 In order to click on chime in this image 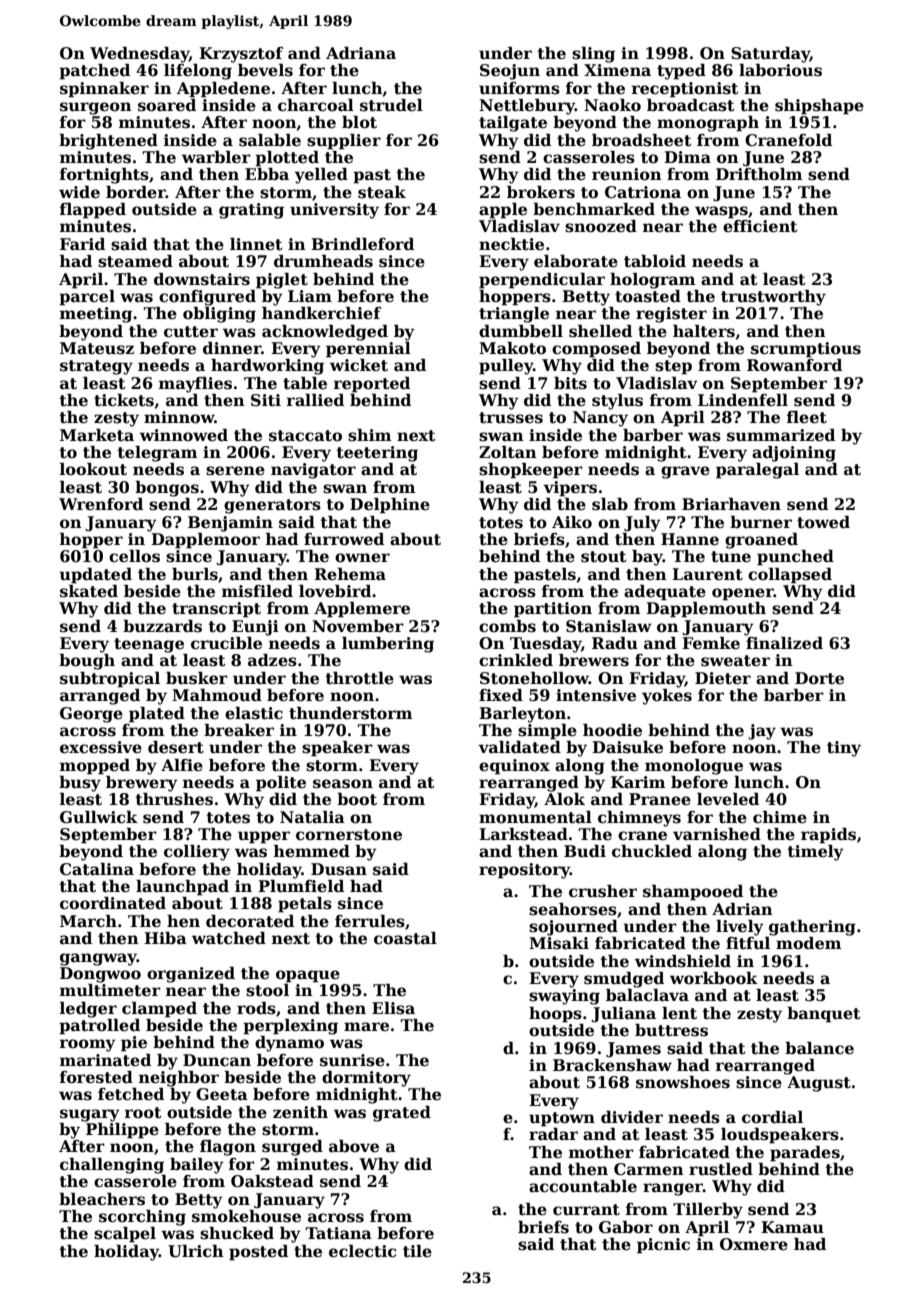, I will do `click(780, 817)`.
